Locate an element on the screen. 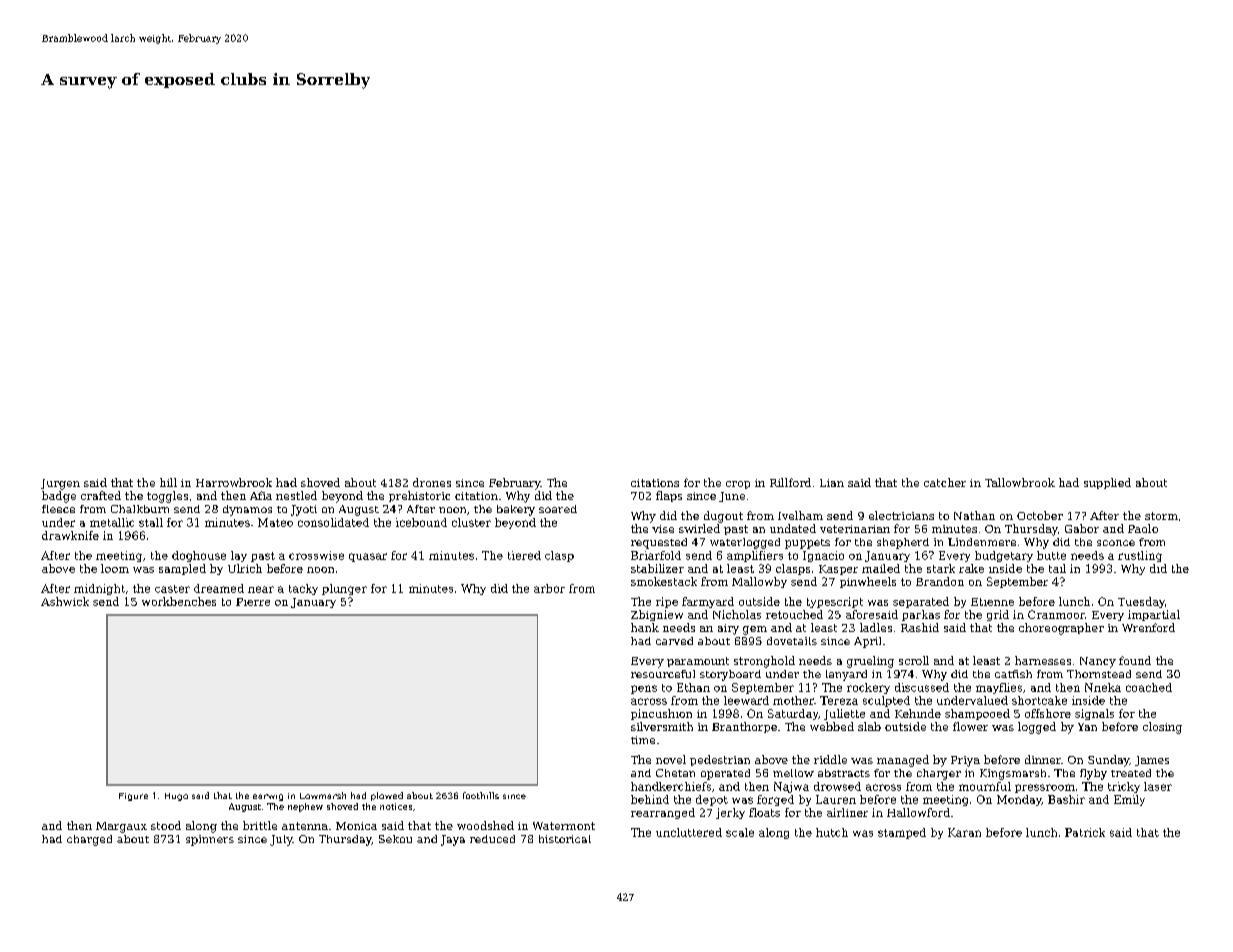 The image size is (1233, 952). spinners is located at coordinates (210, 840).
